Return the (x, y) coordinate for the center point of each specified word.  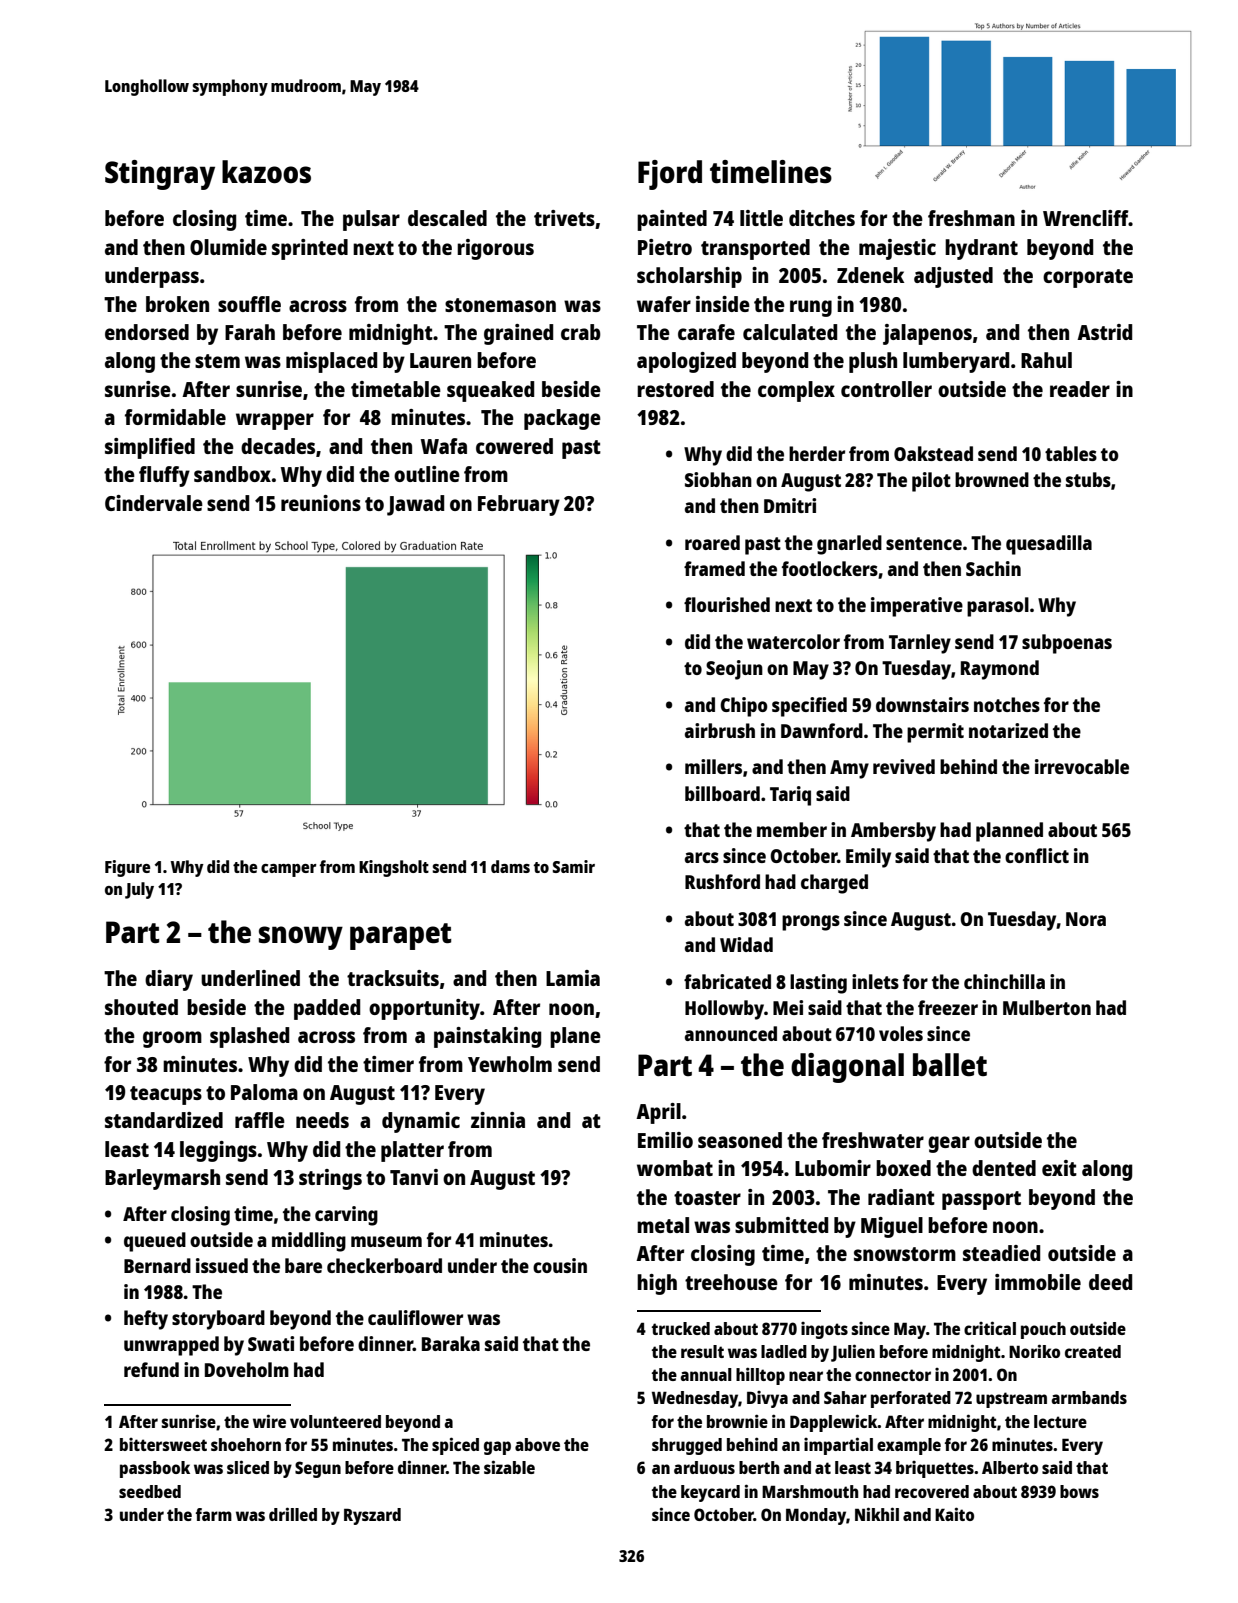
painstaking (487, 1037)
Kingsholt (394, 868)
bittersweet (163, 1444)
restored (675, 389)
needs (322, 1120)
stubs (1088, 479)
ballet (950, 1064)
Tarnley (920, 644)
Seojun (734, 670)
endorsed (147, 332)
